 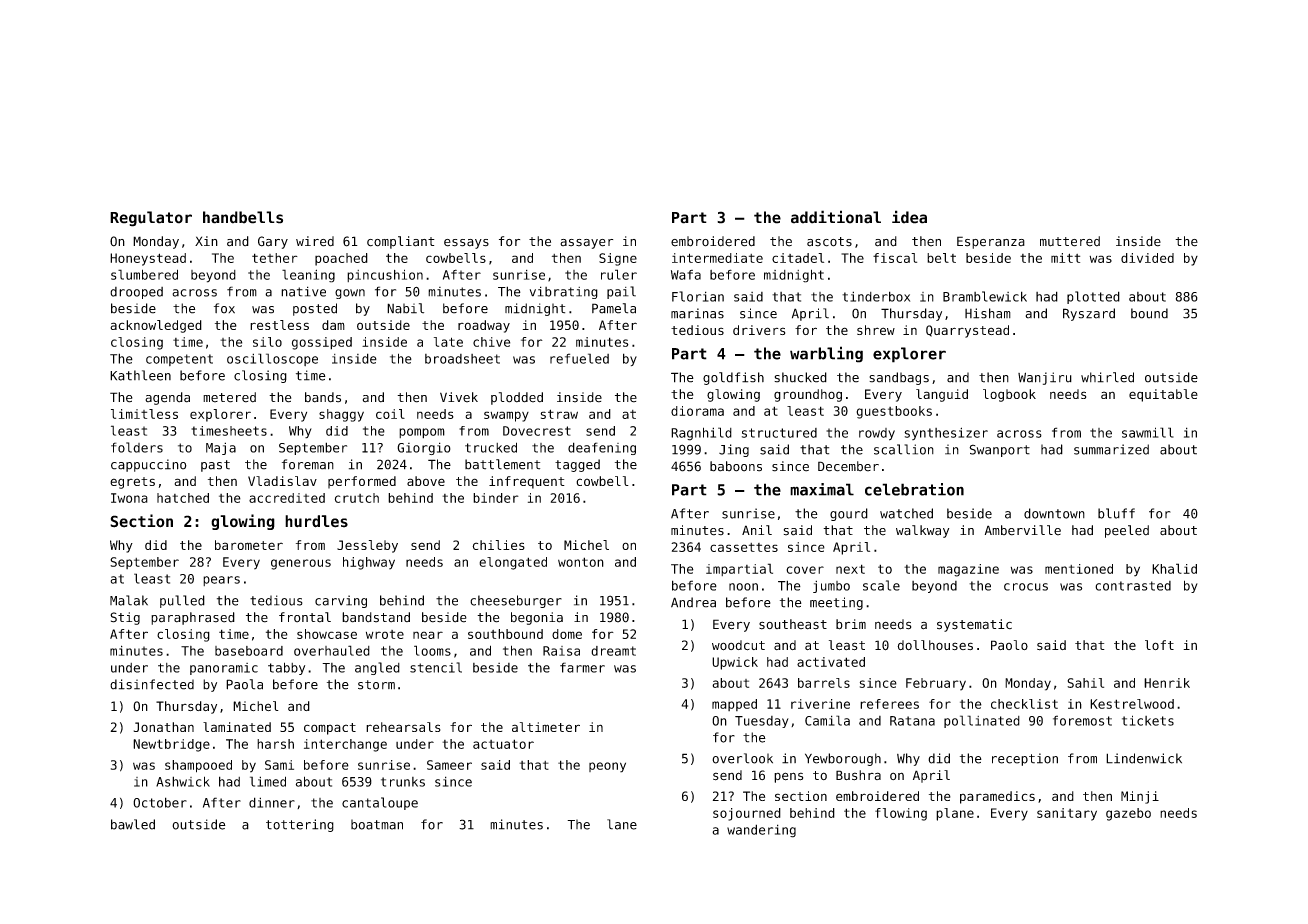 What do you see at coordinates (129, 600) in the page?
I see `Malak` at bounding box center [129, 600].
